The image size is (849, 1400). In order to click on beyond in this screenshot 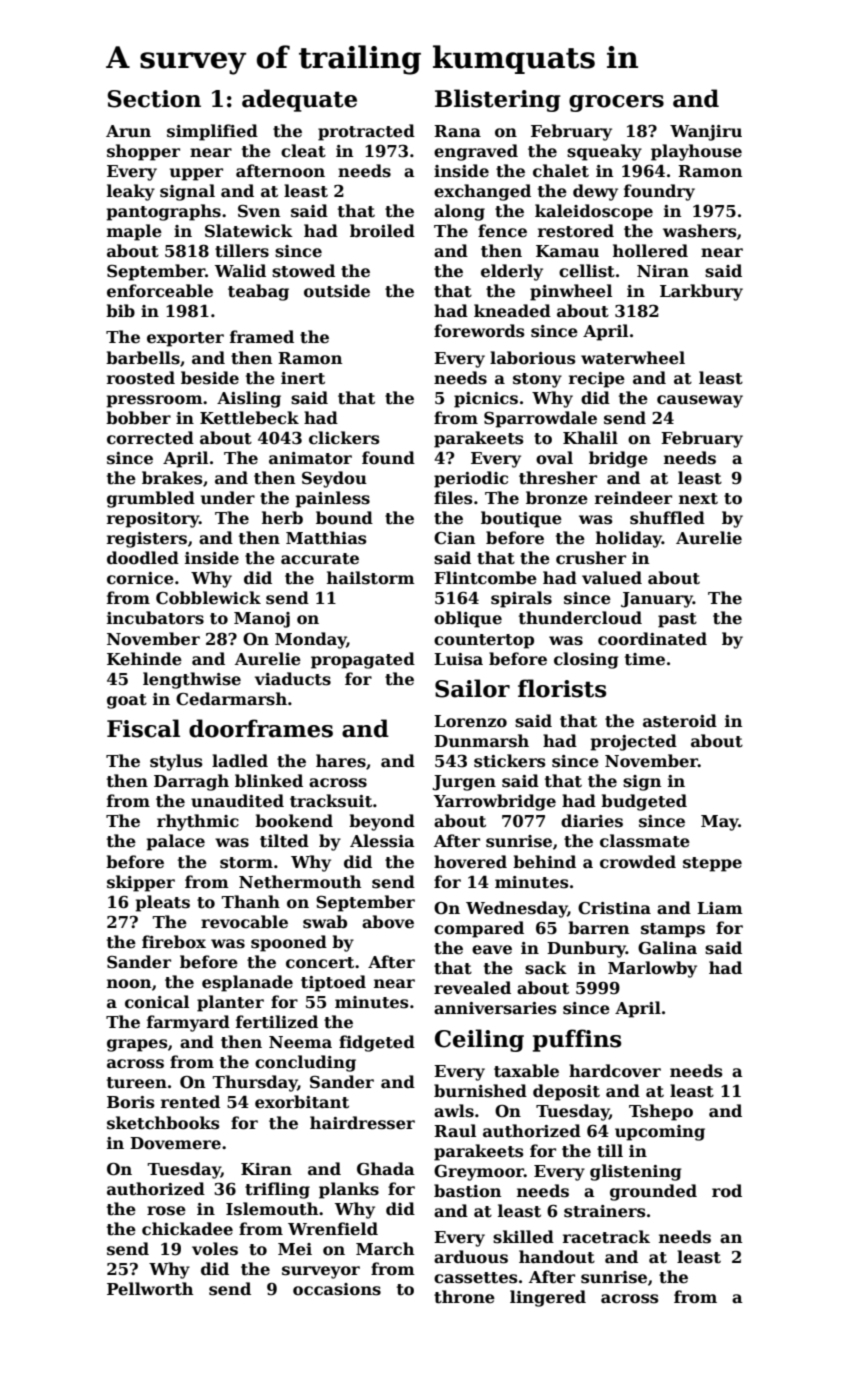, I will do `click(382, 822)`.
